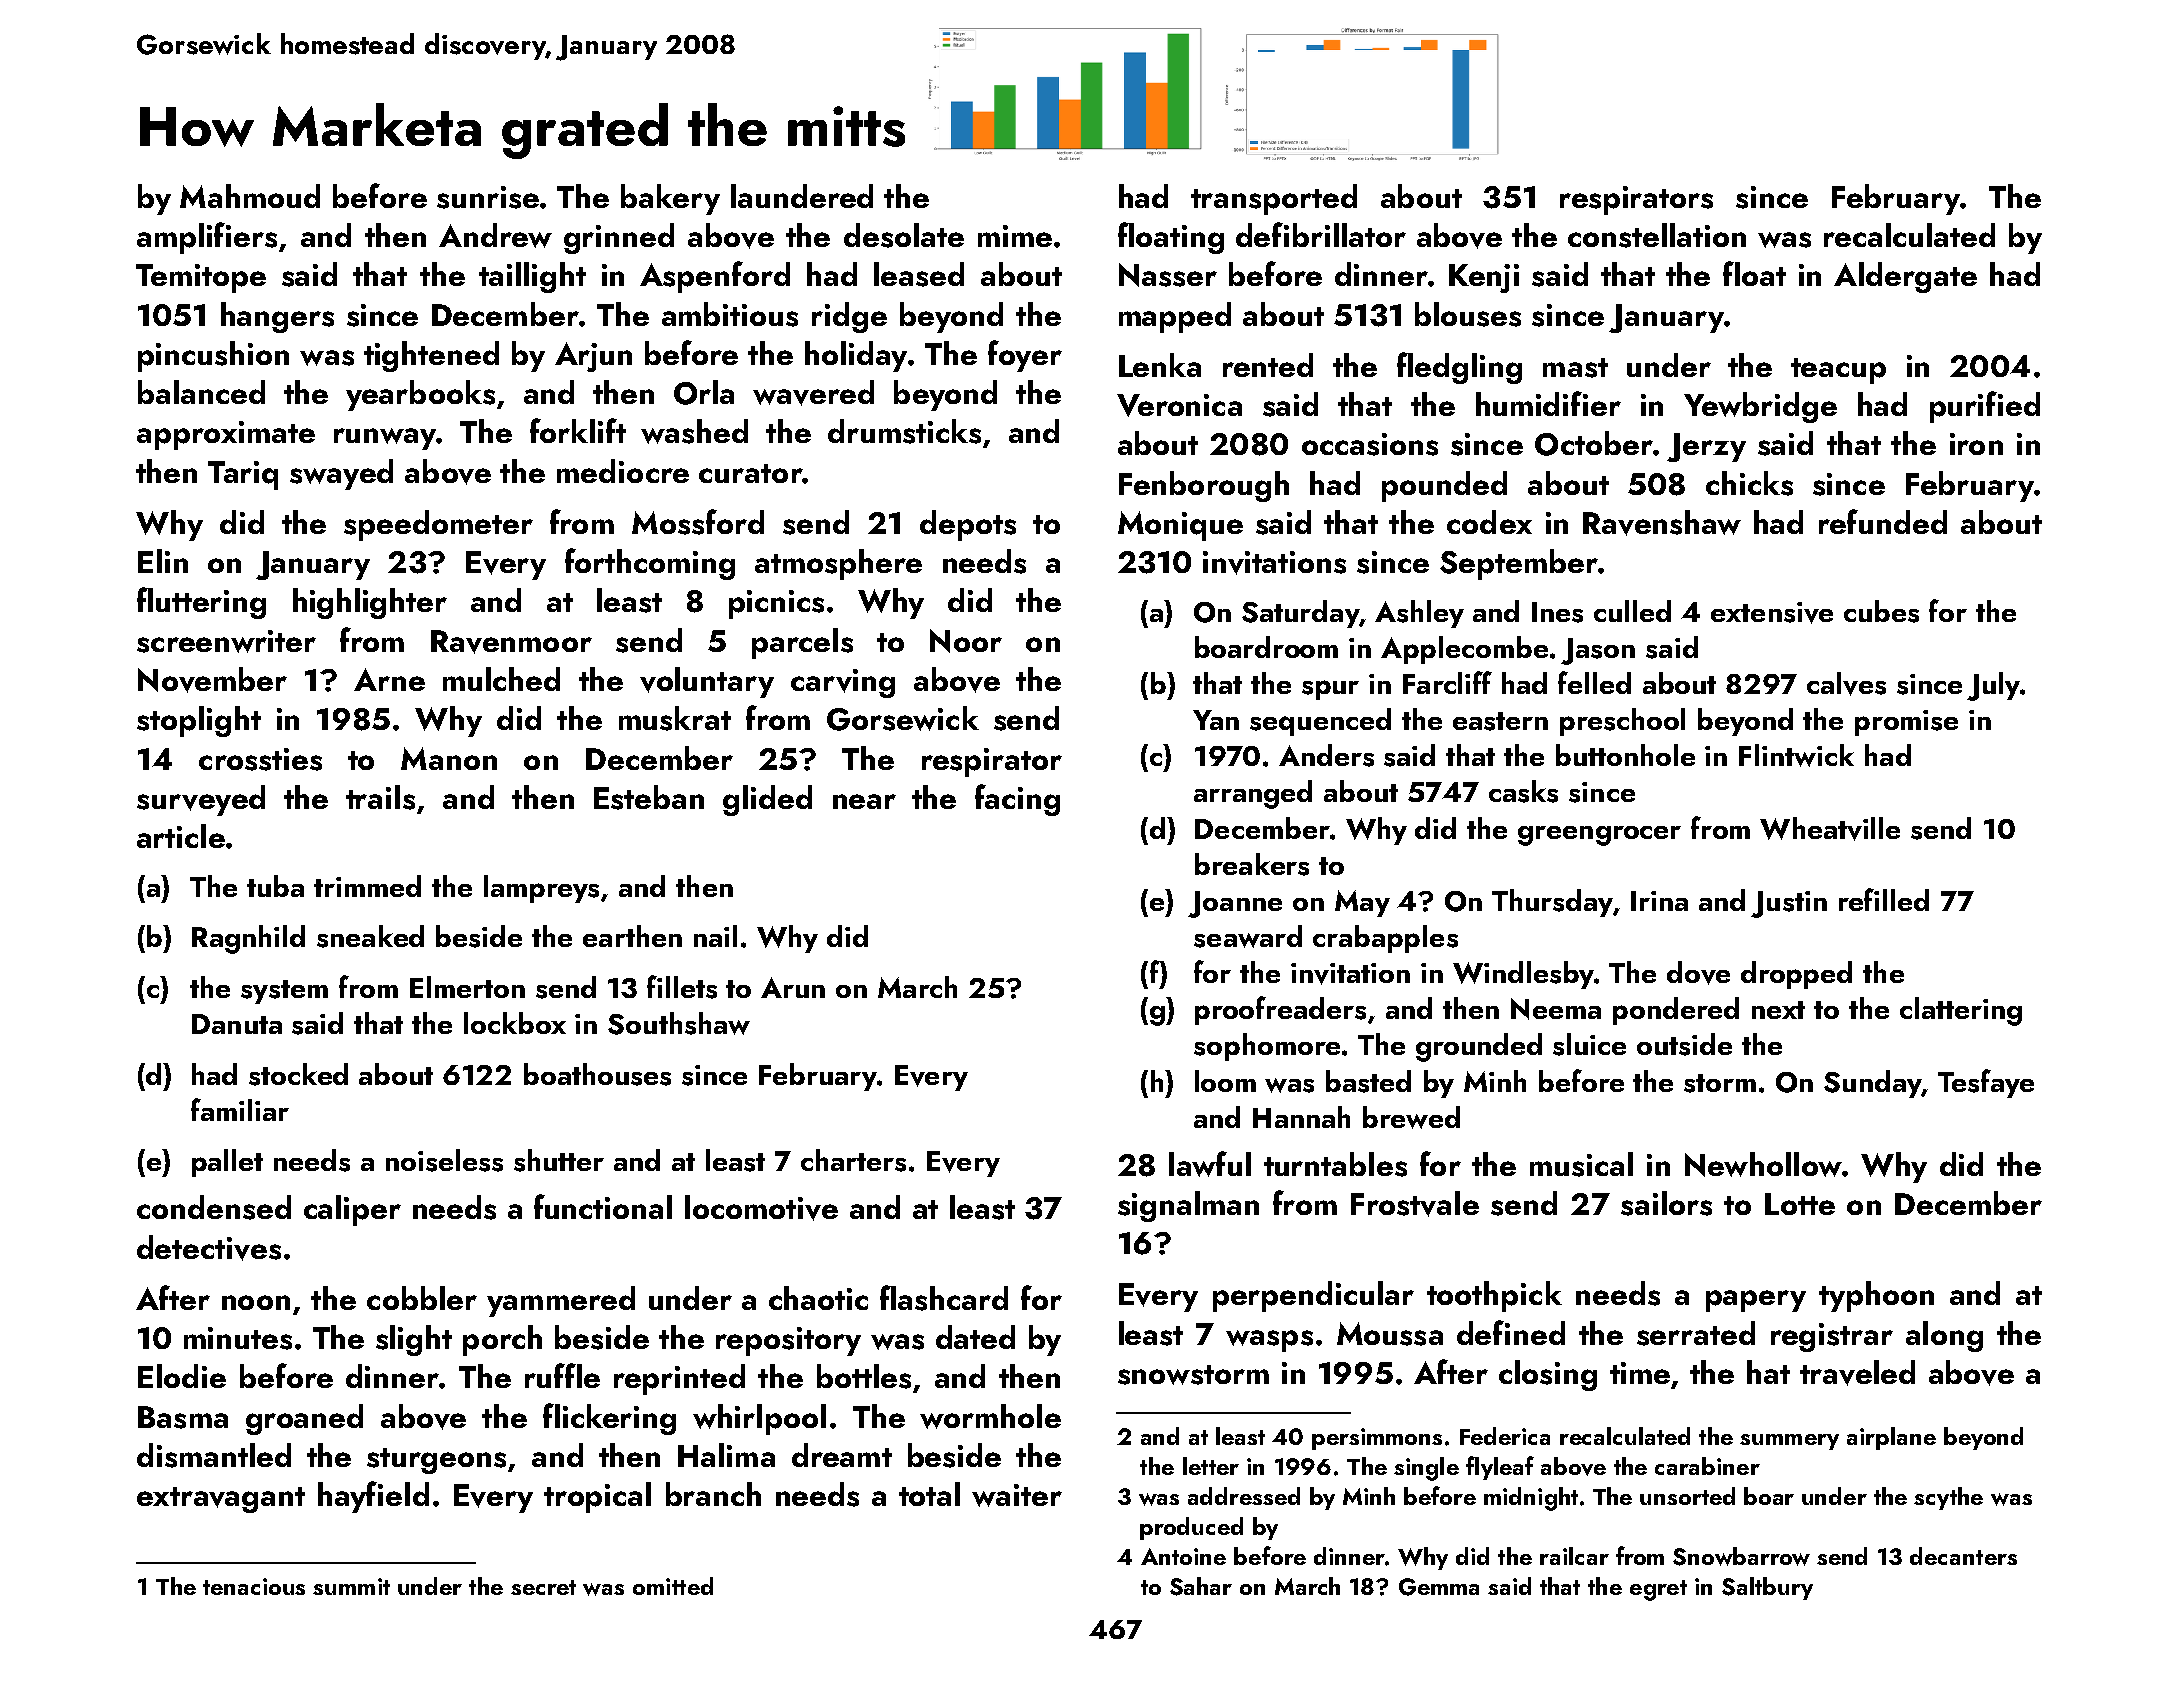 The image size is (2178, 1683). I want to click on Danuta, so click(237, 1024).
